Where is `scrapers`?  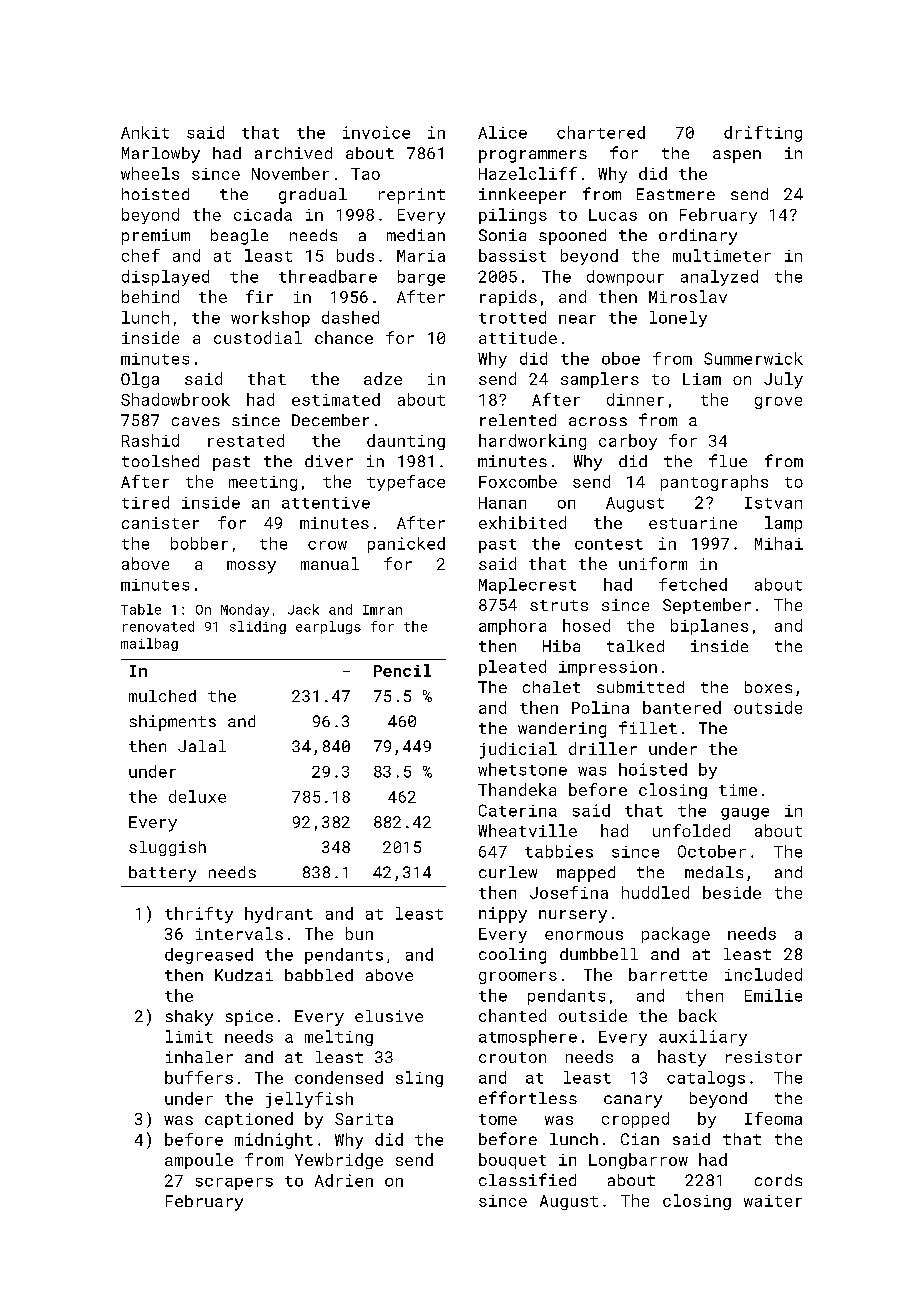 scrapers is located at coordinates (234, 1184).
